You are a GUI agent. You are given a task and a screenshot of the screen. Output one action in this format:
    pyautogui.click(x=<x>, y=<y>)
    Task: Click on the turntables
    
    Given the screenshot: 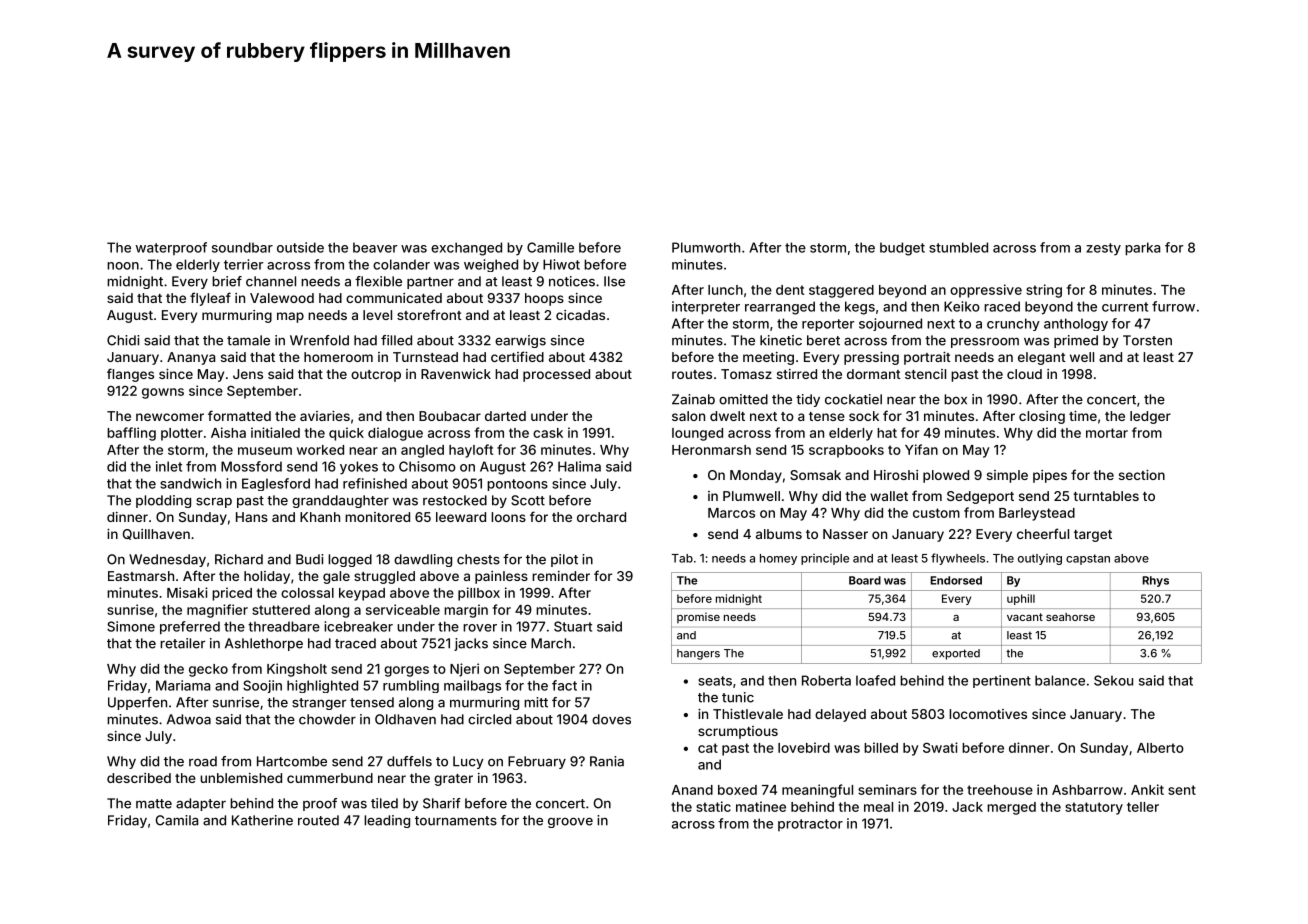 What is the action you would take?
    pyautogui.click(x=1106, y=496)
